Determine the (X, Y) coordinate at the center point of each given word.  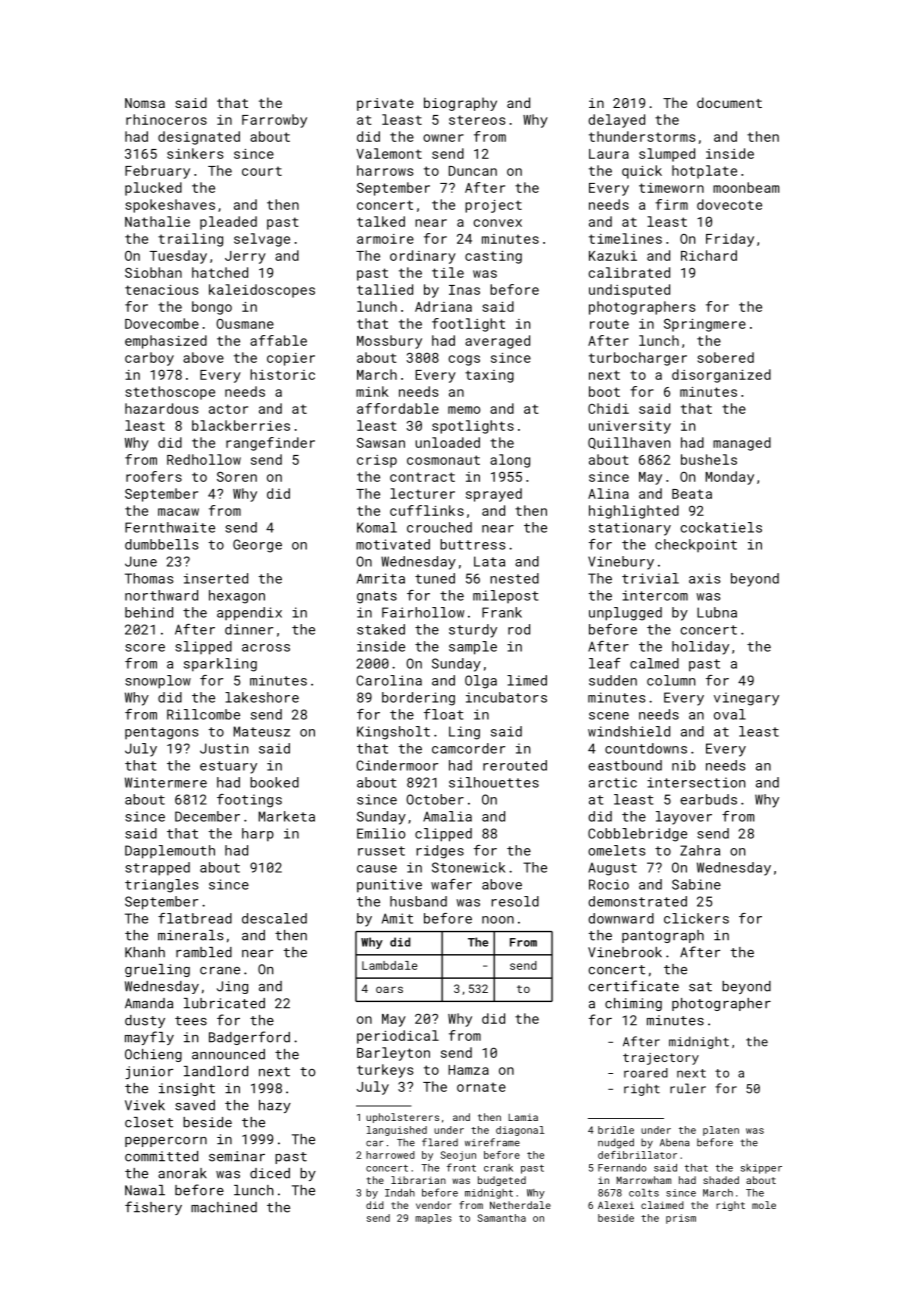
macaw (178, 512)
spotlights (473, 427)
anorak (182, 1173)
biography (460, 104)
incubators (506, 697)
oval (730, 714)
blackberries (241, 425)
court (262, 171)
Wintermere (166, 782)
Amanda (149, 1003)
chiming (633, 1004)
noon (498, 920)
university (630, 427)
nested (514, 578)
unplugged (625, 614)
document (729, 102)
